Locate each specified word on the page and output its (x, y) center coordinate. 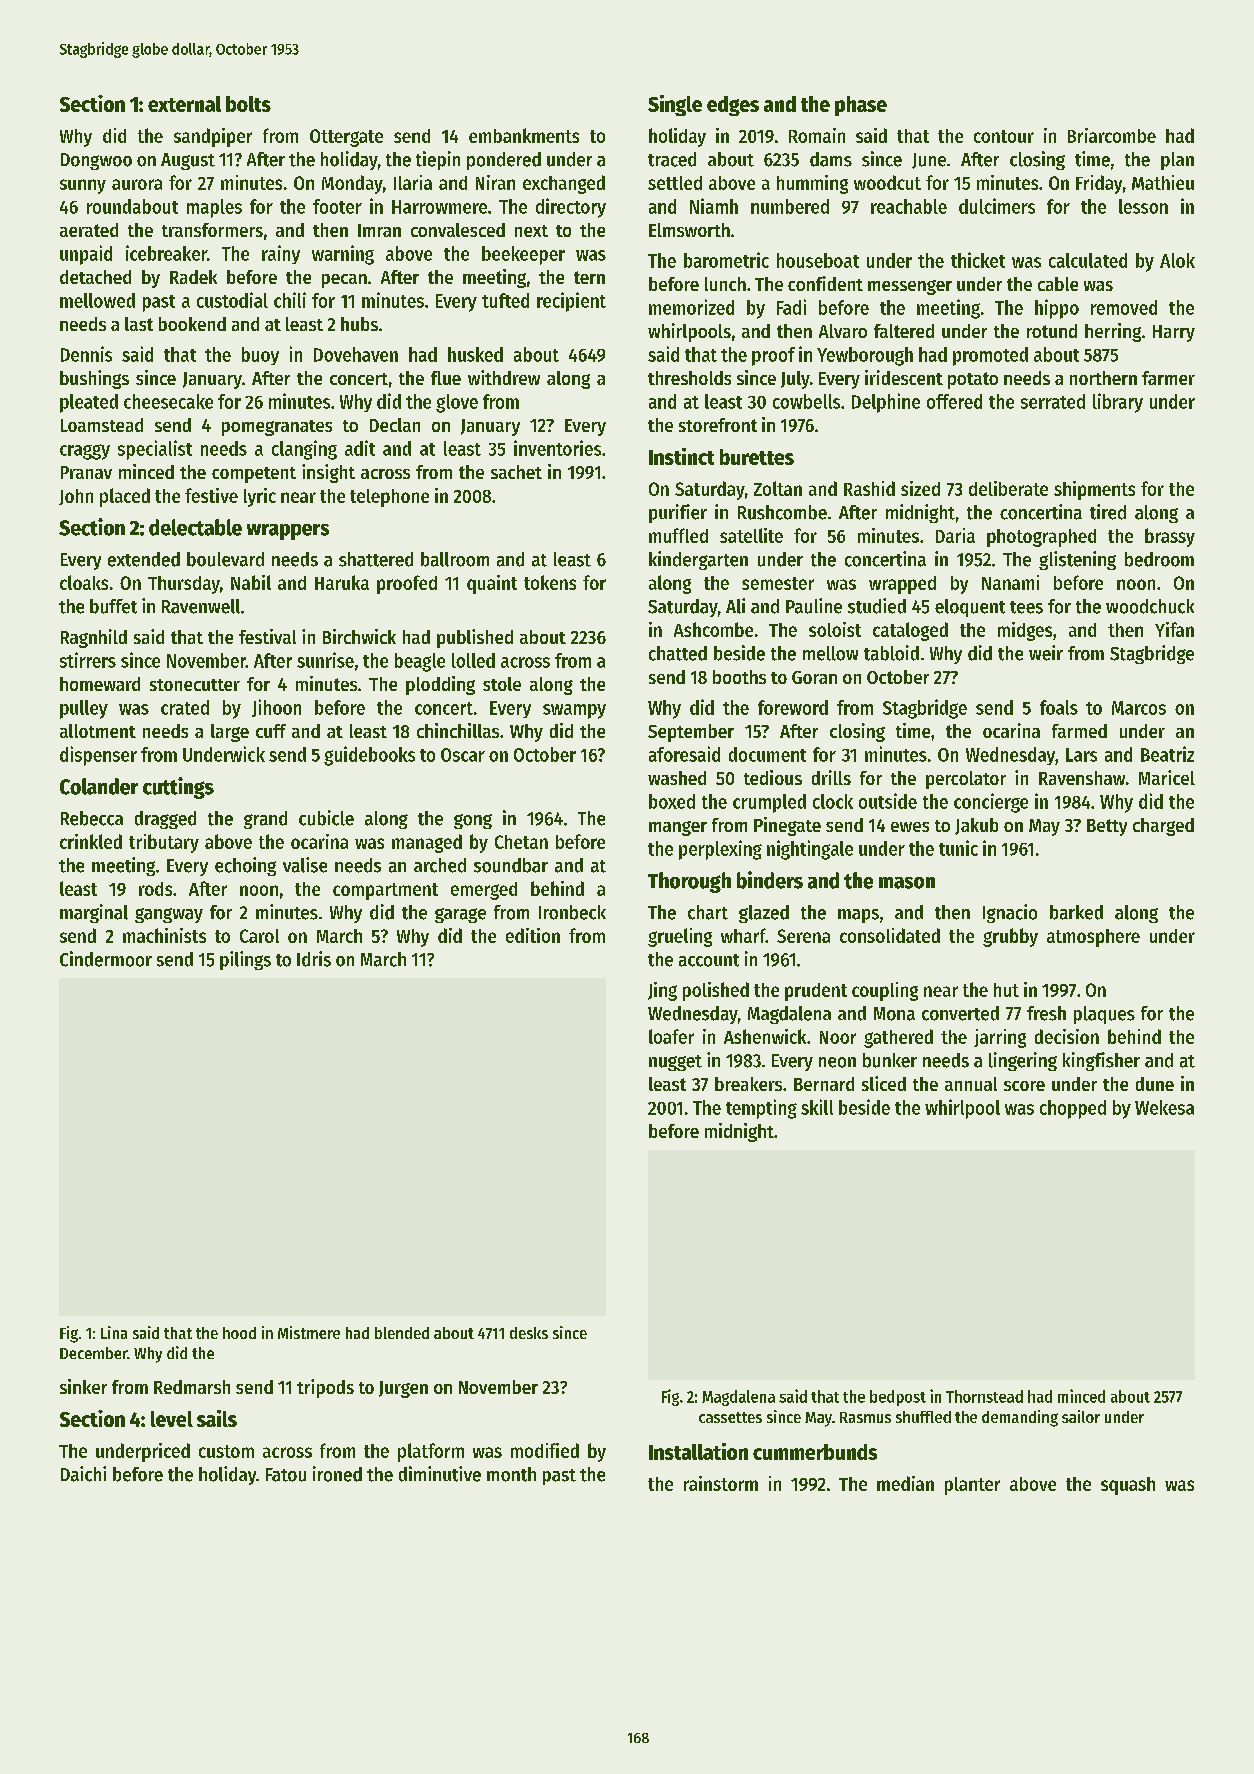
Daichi (83, 1474)
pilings (245, 960)
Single (675, 105)
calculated (1088, 260)
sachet (516, 472)
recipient (571, 302)
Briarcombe (1112, 135)
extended (144, 559)
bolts (248, 104)
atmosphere (1093, 938)
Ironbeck (572, 912)
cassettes (730, 1417)
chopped (1073, 1109)
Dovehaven (356, 354)
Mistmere (309, 1332)
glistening (1077, 560)
